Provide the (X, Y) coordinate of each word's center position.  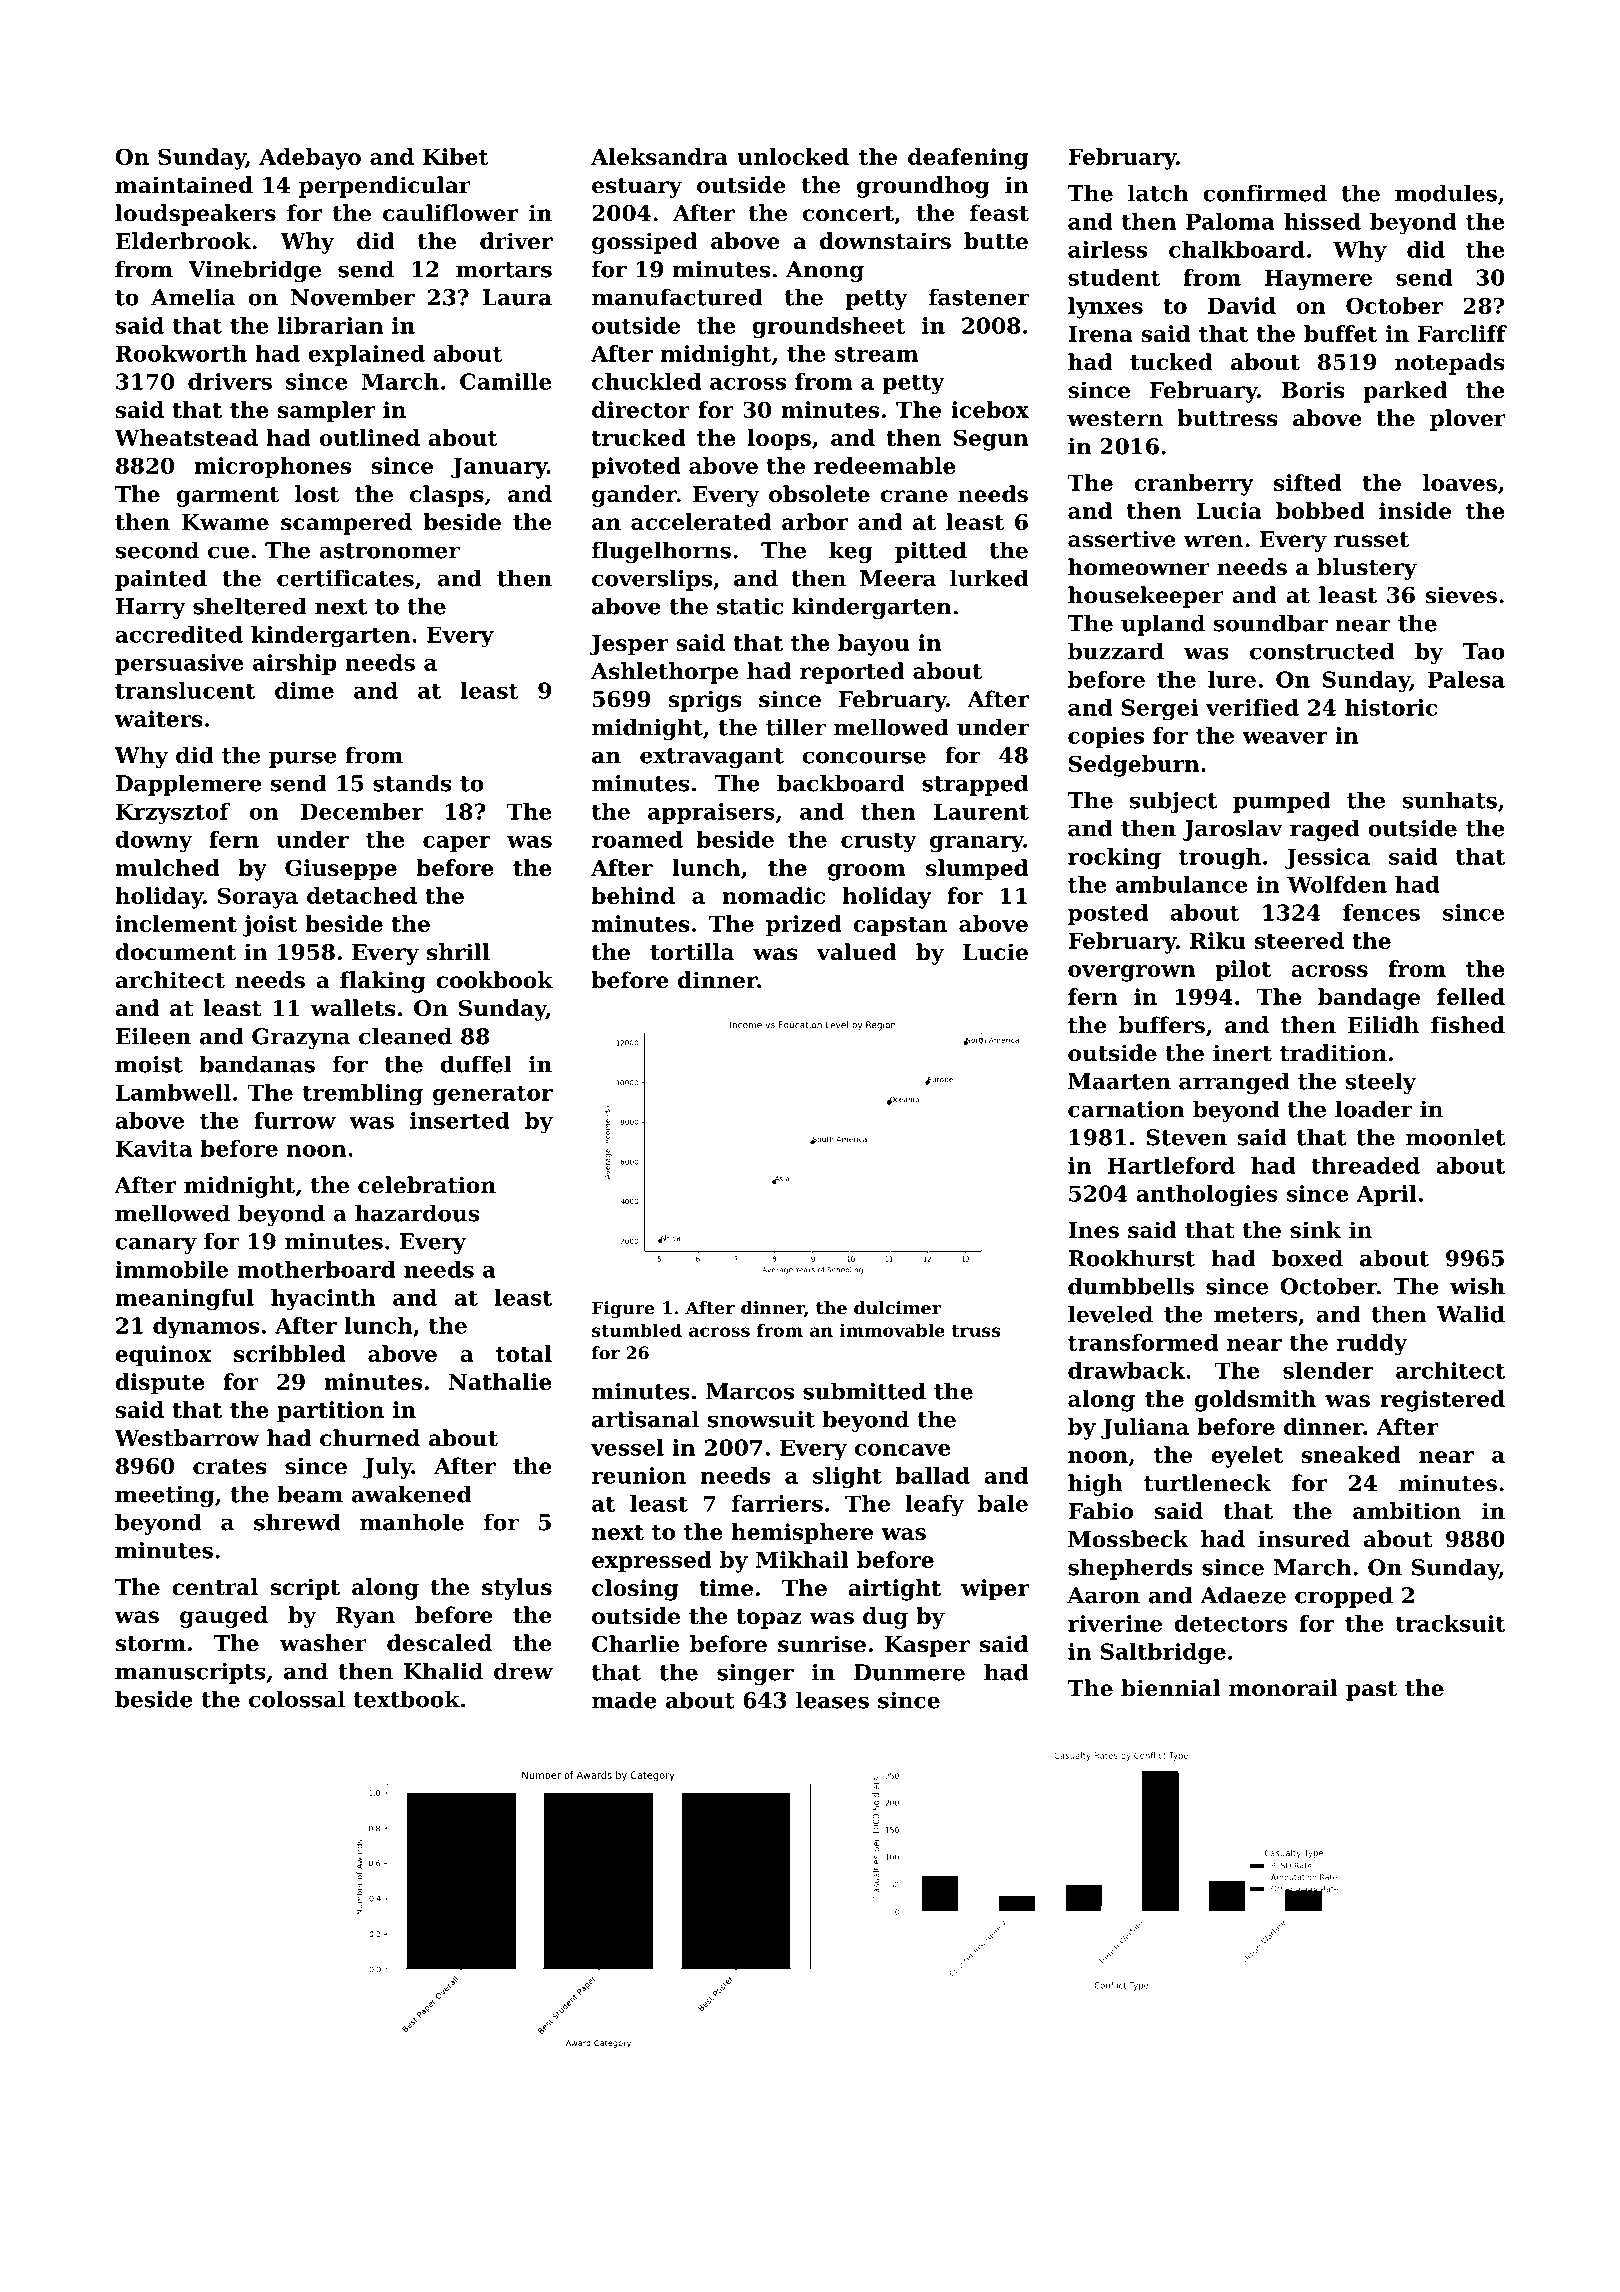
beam (310, 1494)
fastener (979, 297)
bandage (1369, 999)
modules (1446, 193)
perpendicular (385, 187)
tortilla (692, 952)
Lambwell (173, 1092)
